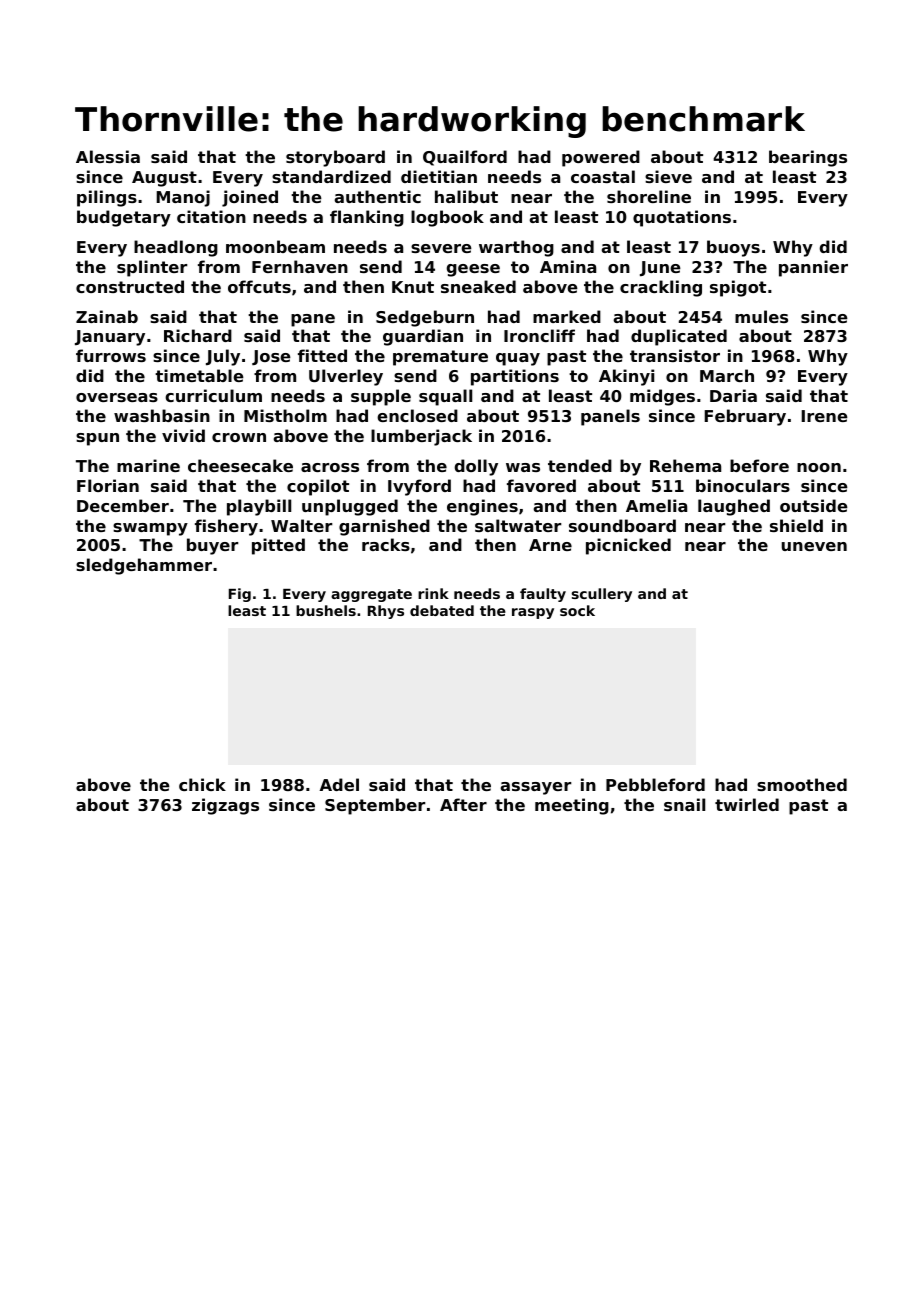 This screenshot has width=924, height=1308. Describe the element at coordinates (808, 158) in the screenshot. I see `bearings` at that location.
